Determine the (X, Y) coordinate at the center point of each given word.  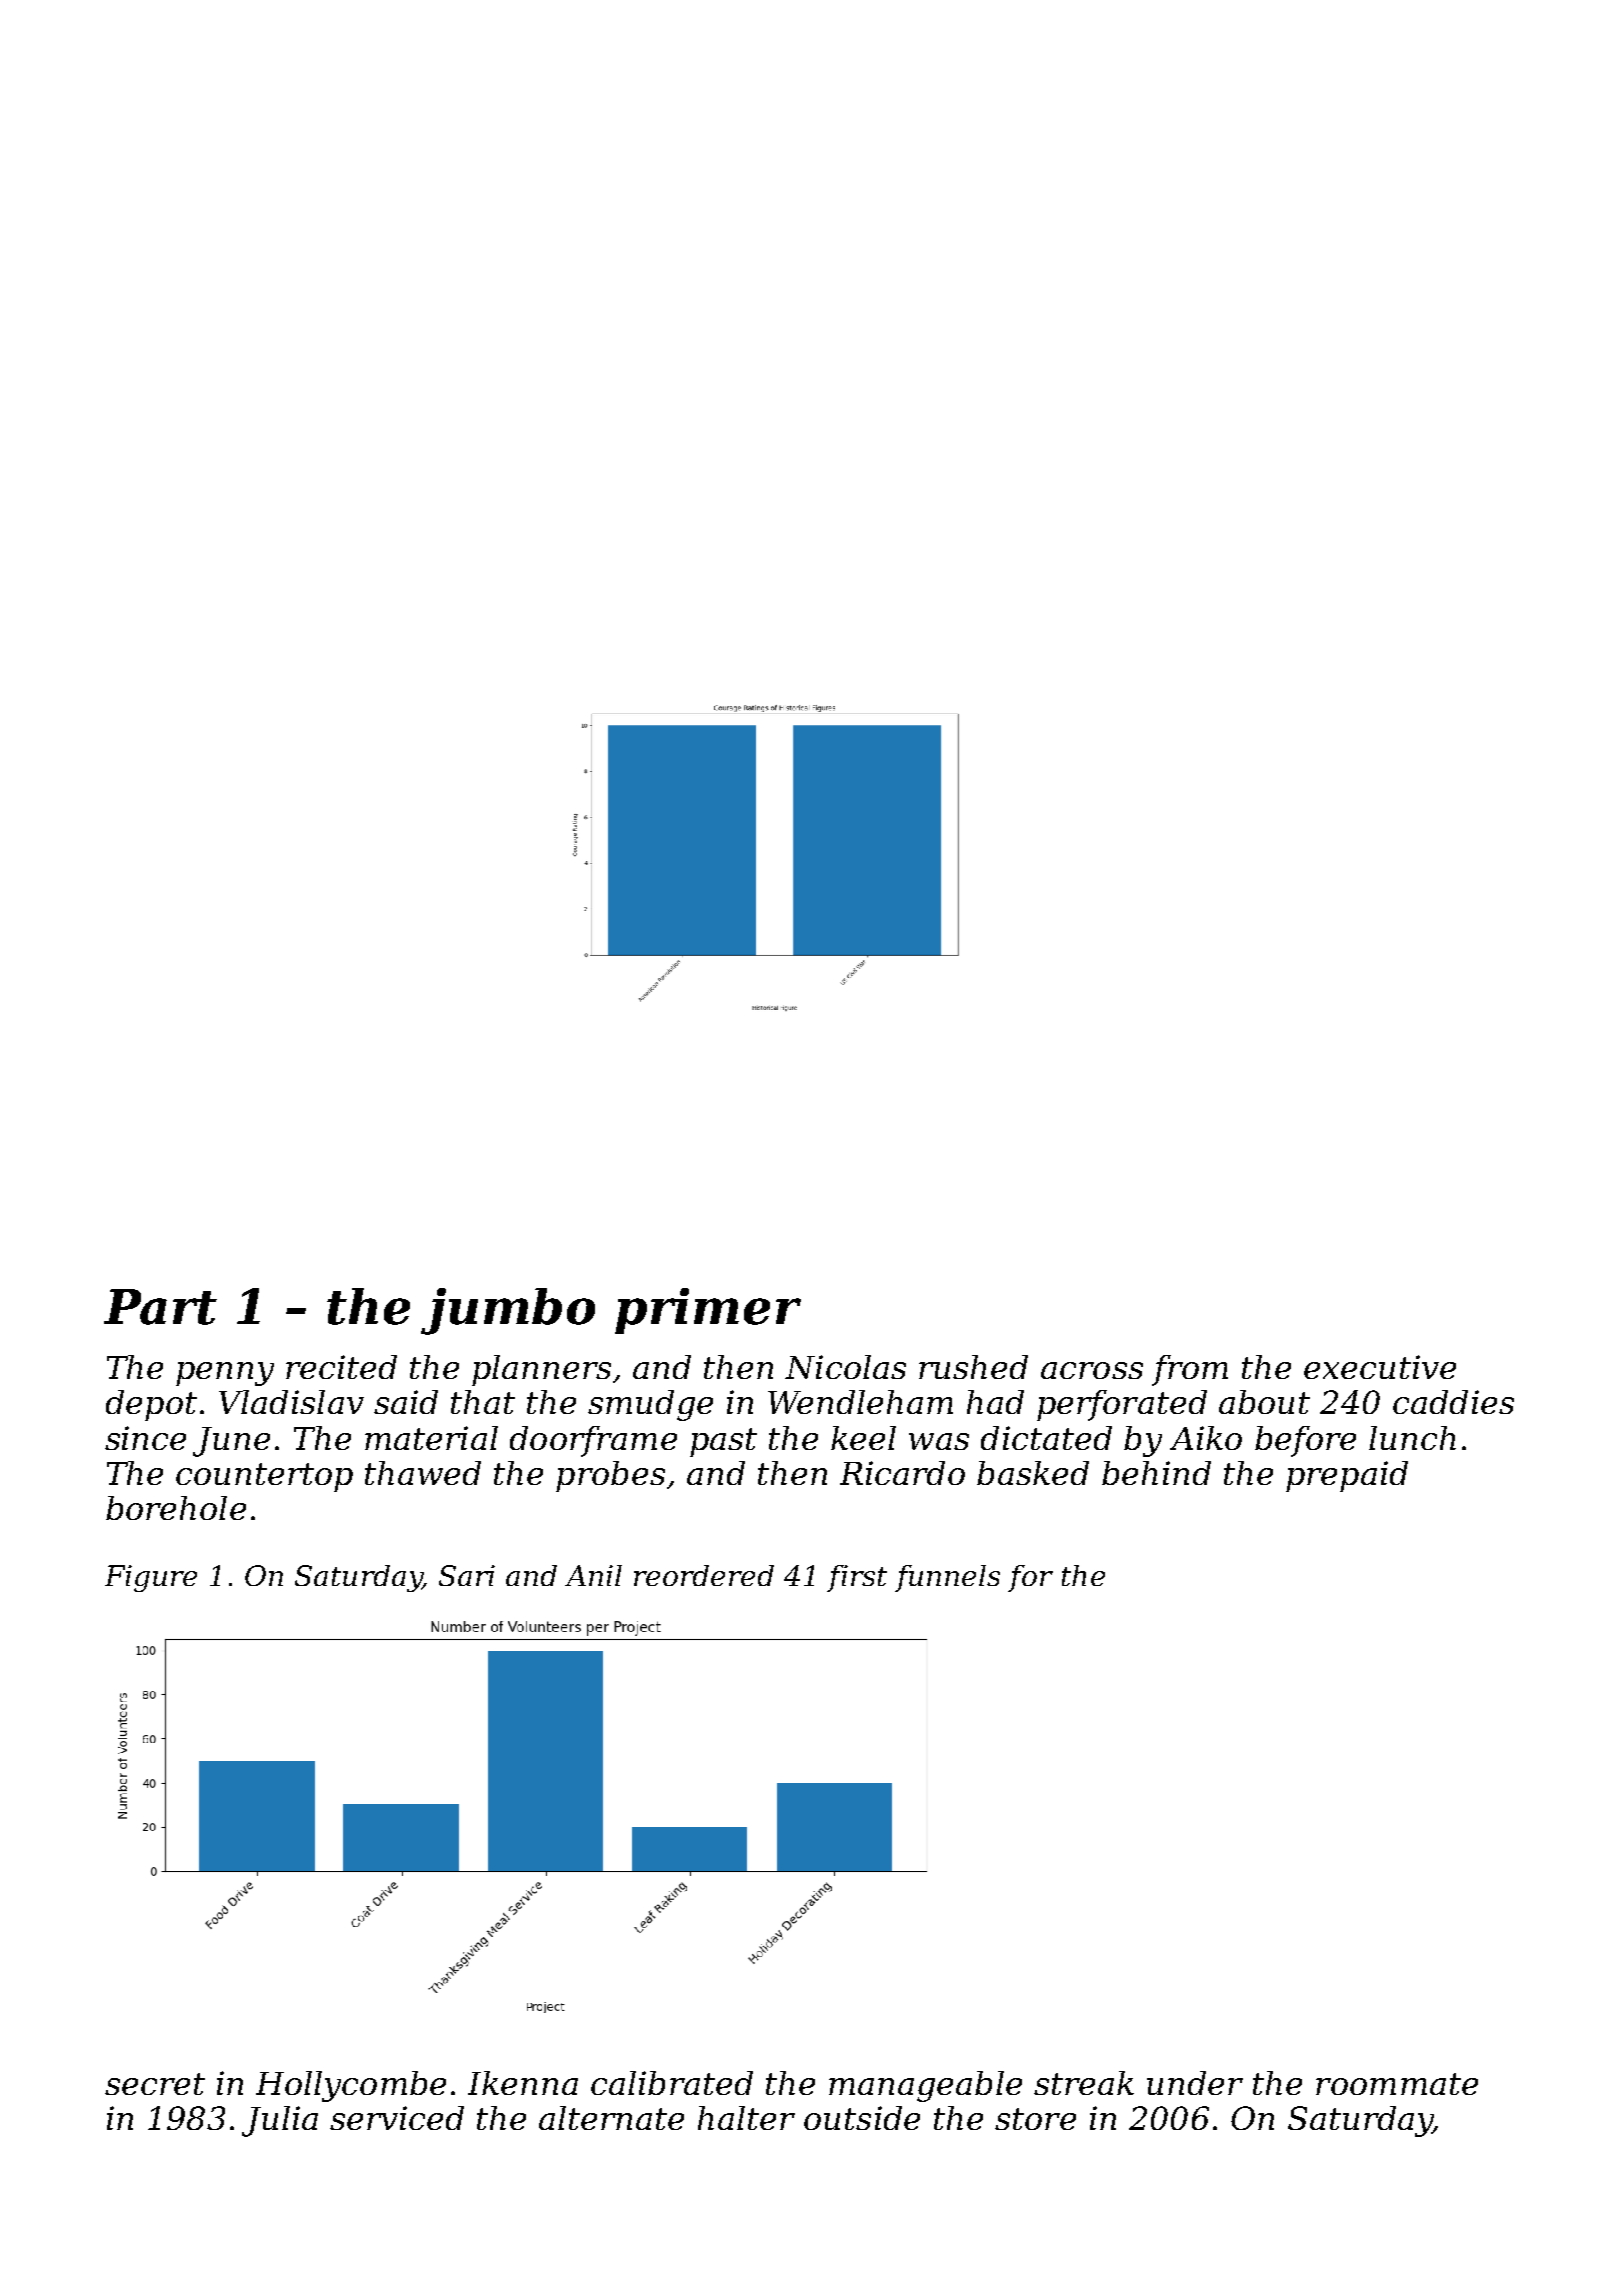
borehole (176, 1508)
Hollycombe (351, 2086)
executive (1380, 1367)
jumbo (508, 1311)
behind (1156, 1473)
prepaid (1347, 1476)
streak (1084, 2083)
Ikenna (523, 2083)
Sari (467, 1575)
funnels (947, 1578)
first (857, 1578)
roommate (1397, 2084)
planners (541, 1370)
